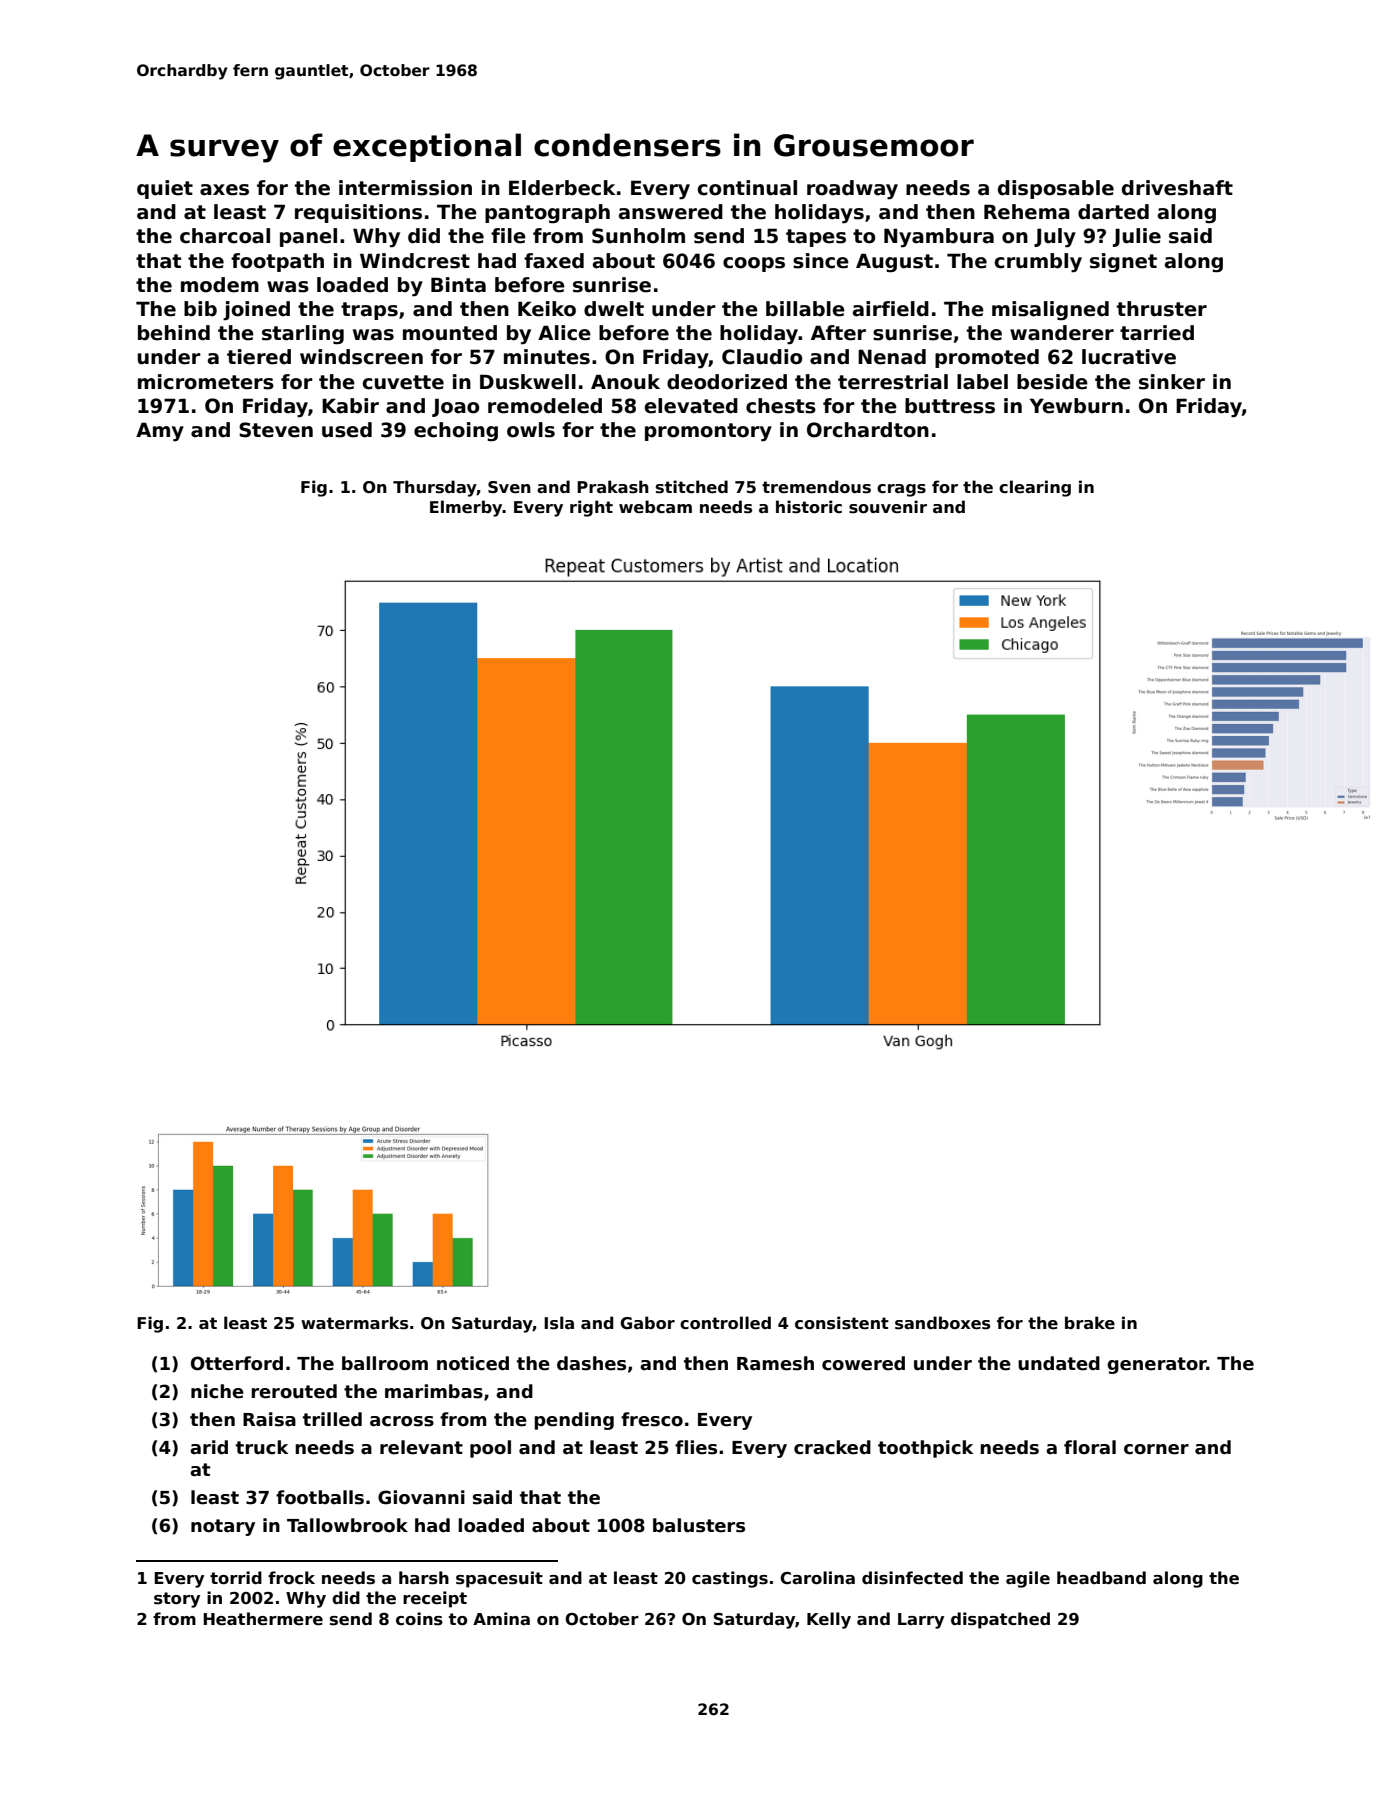 This page has height=1806, width=1395. Describe the element at coordinates (842, 1323) in the page. I see `consistent` at that location.
